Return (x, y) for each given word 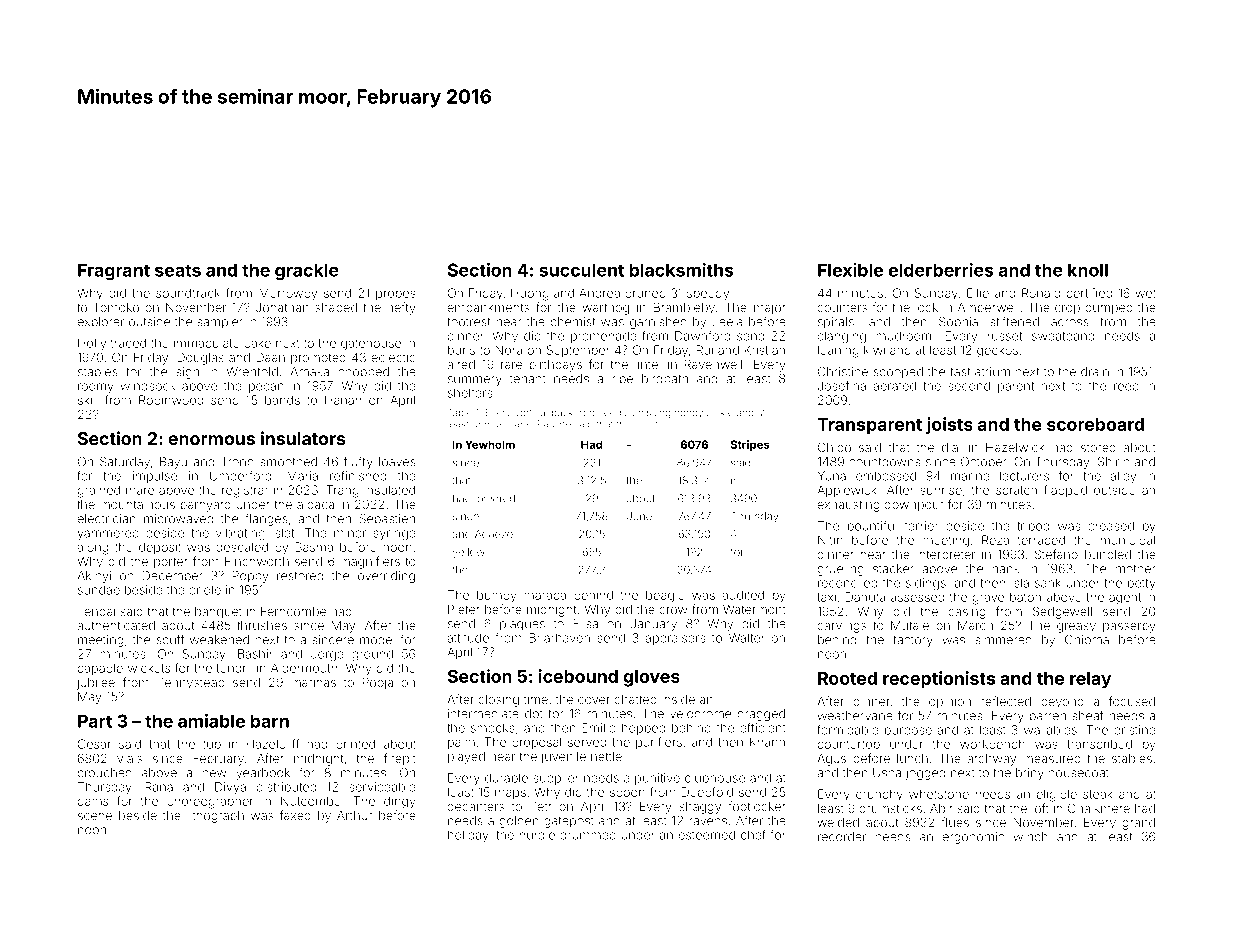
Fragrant (114, 272)
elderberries (941, 270)
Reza (995, 540)
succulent (581, 270)
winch (1030, 837)
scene (95, 816)
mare (140, 491)
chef (753, 835)
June (639, 516)
